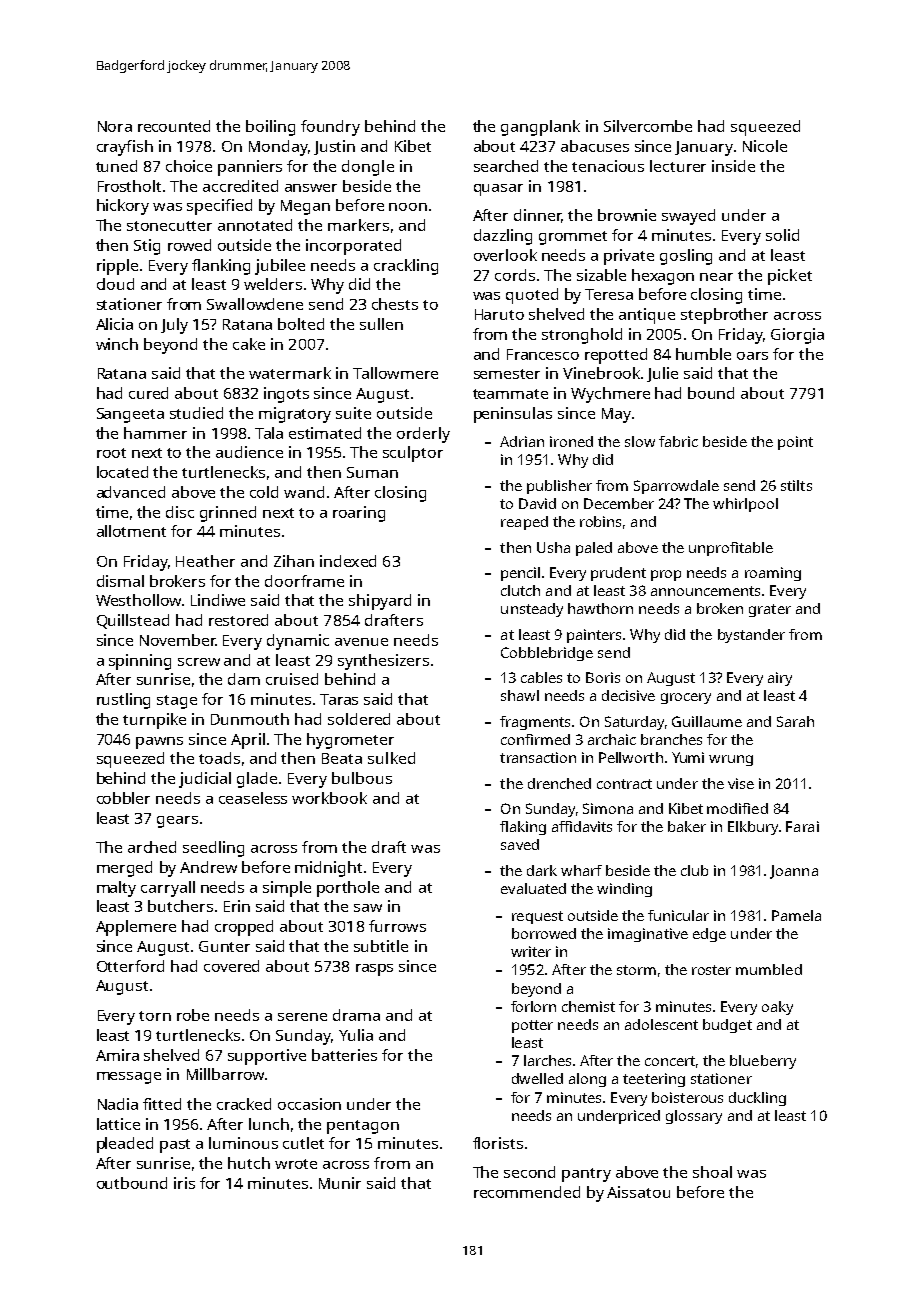  I want to click on Munir, so click(340, 1183).
